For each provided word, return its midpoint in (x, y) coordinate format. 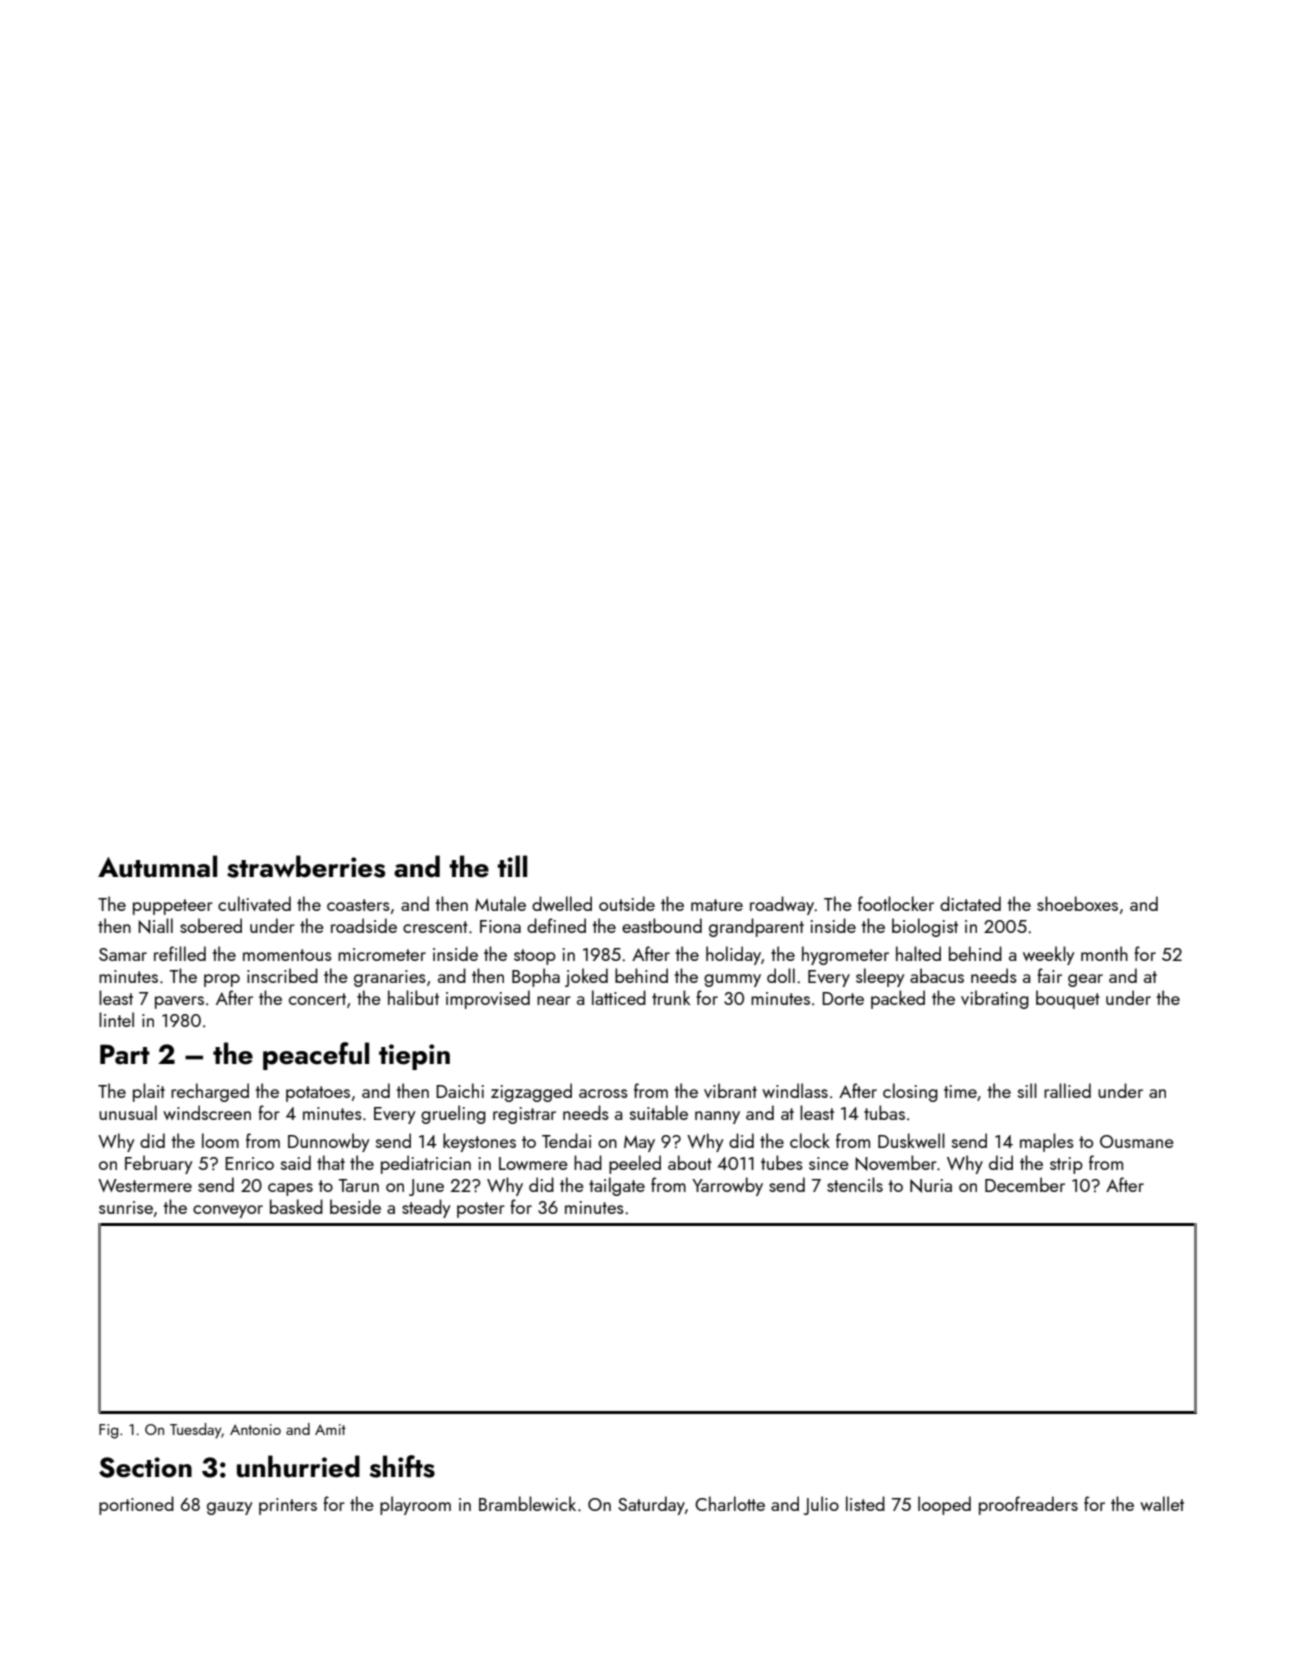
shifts (402, 1466)
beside (355, 1206)
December (1025, 1184)
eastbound (662, 925)
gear (1085, 980)
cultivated (254, 903)
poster (481, 1210)
